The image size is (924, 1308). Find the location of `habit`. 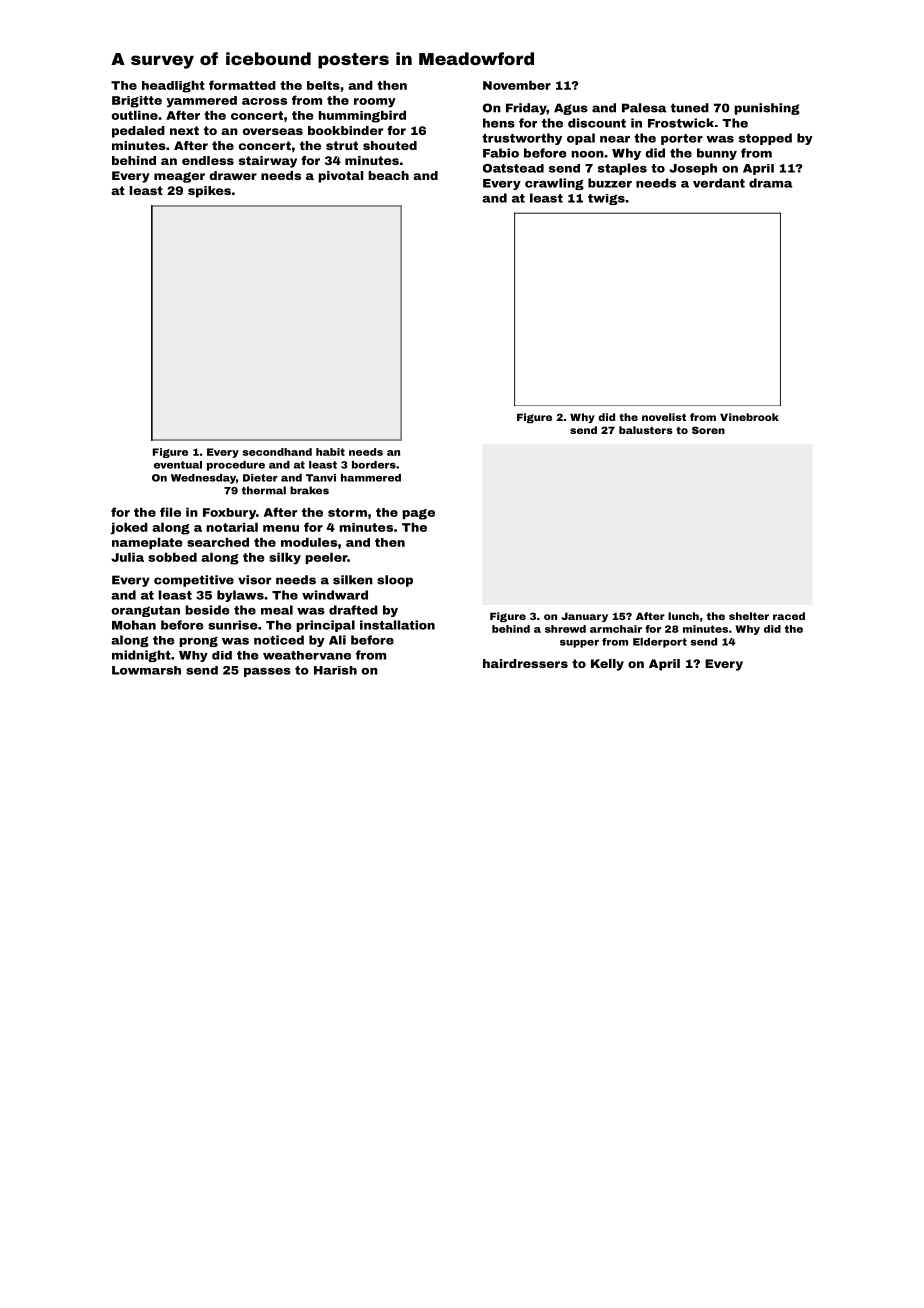

habit is located at coordinates (330, 452).
